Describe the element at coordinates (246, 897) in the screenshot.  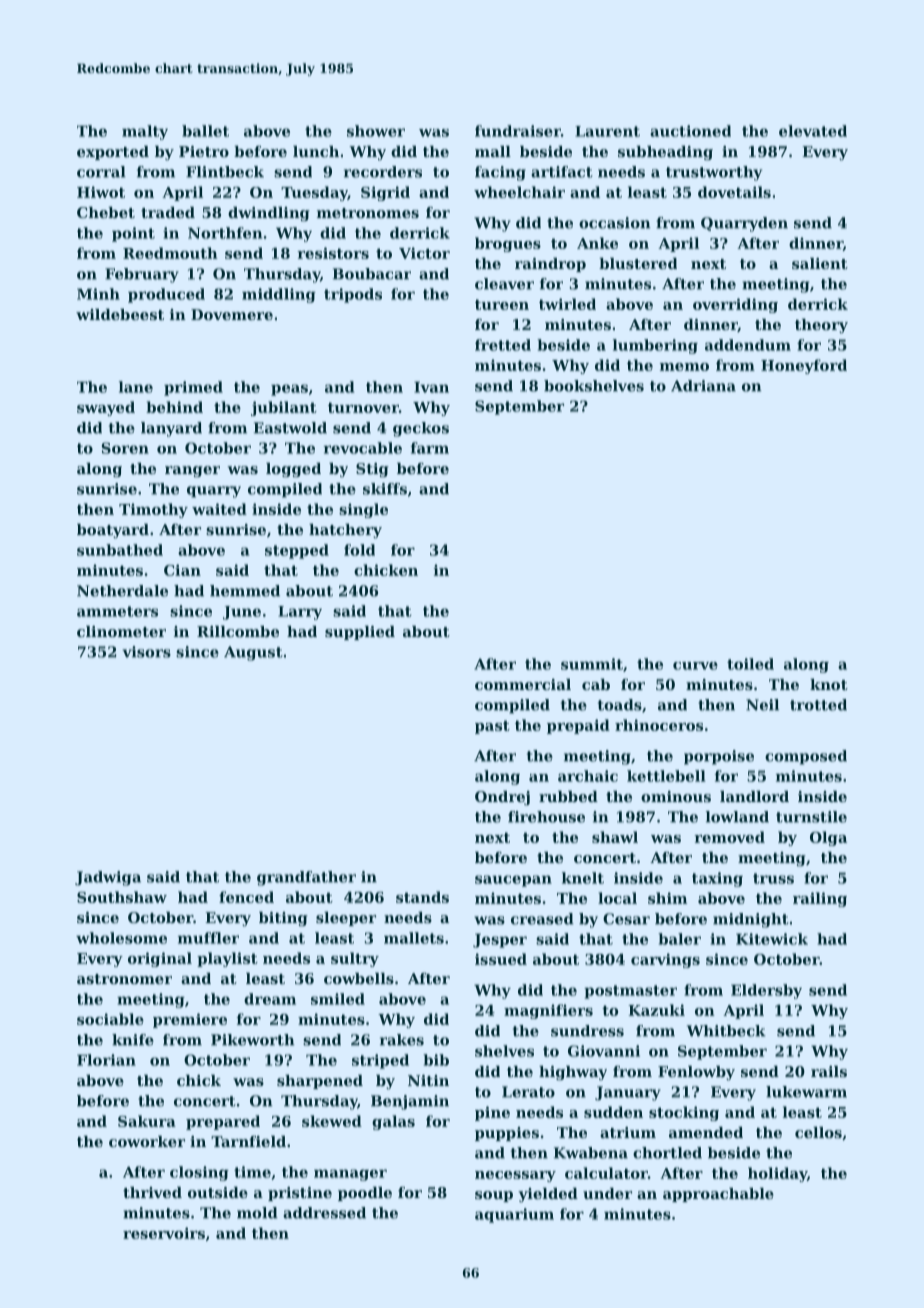
I see `fenced` at that location.
